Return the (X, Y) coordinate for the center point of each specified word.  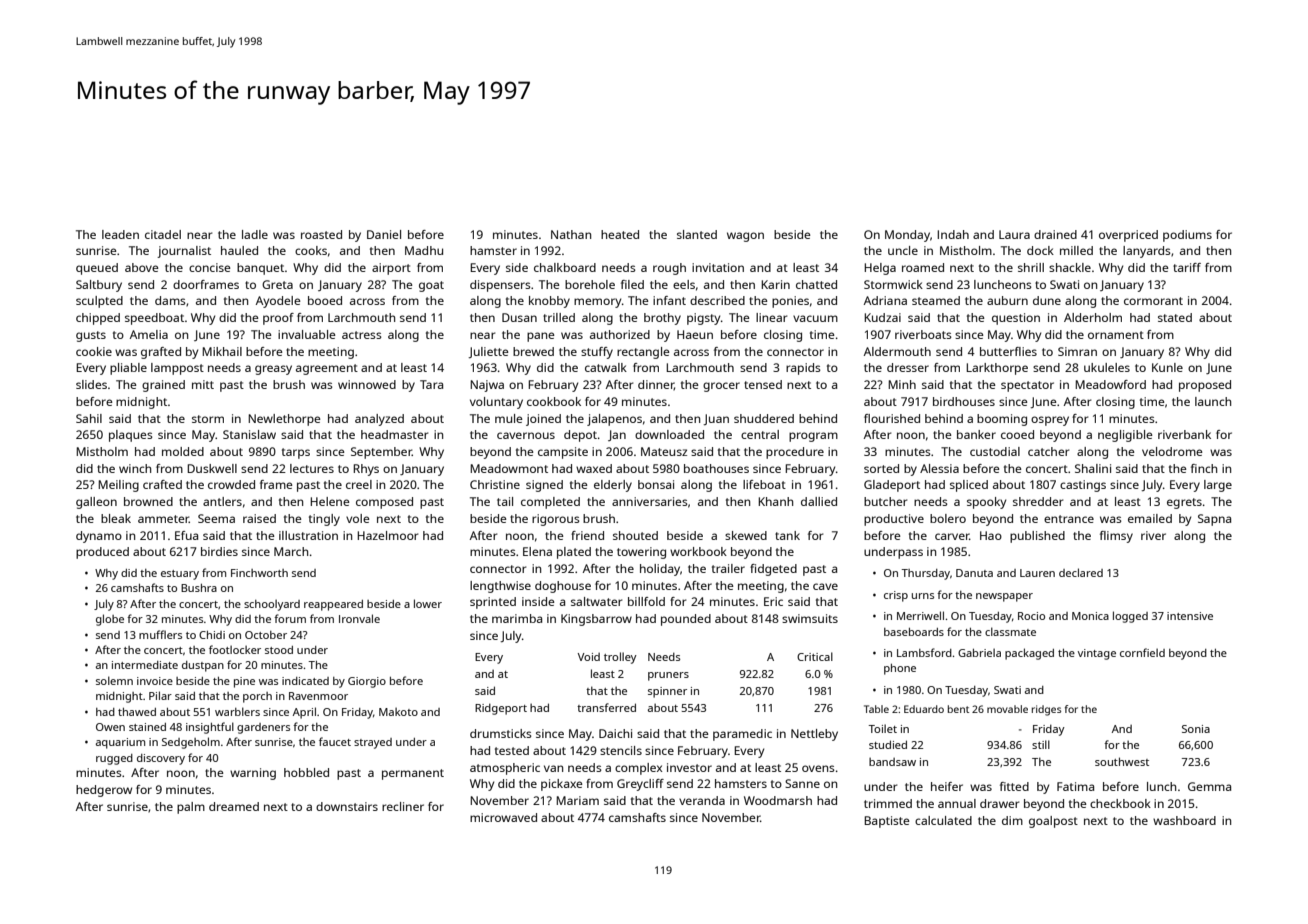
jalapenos (614, 420)
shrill (1031, 267)
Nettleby (814, 735)
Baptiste (887, 822)
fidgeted (773, 570)
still (1041, 744)
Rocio (1031, 616)
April (304, 713)
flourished (892, 418)
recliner (403, 806)
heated (620, 234)
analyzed (379, 420)
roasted (321, 234)
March (291, 551)
